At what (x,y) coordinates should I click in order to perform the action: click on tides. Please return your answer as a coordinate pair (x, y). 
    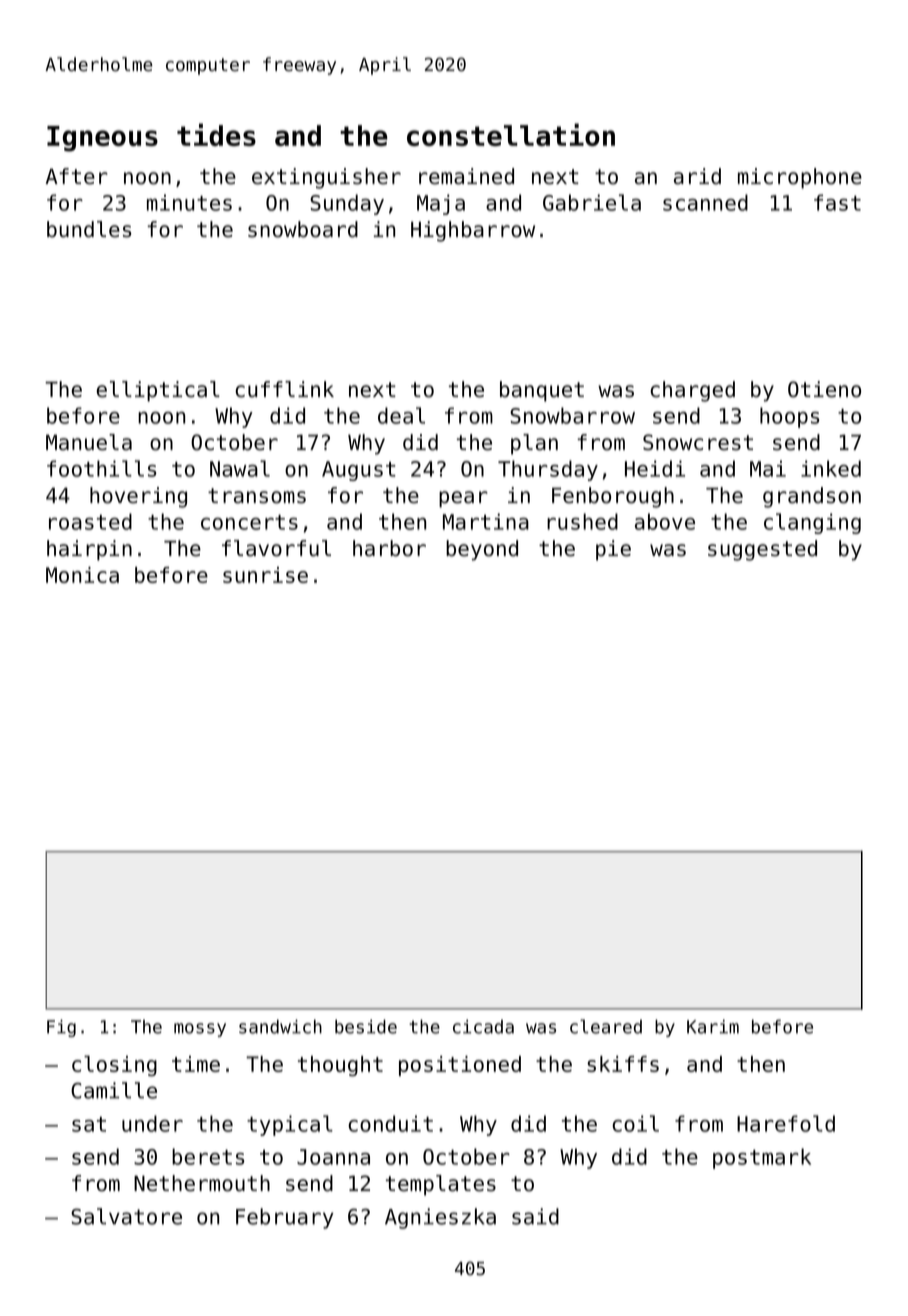
    Looking at the image, I should click on (216, 134).
